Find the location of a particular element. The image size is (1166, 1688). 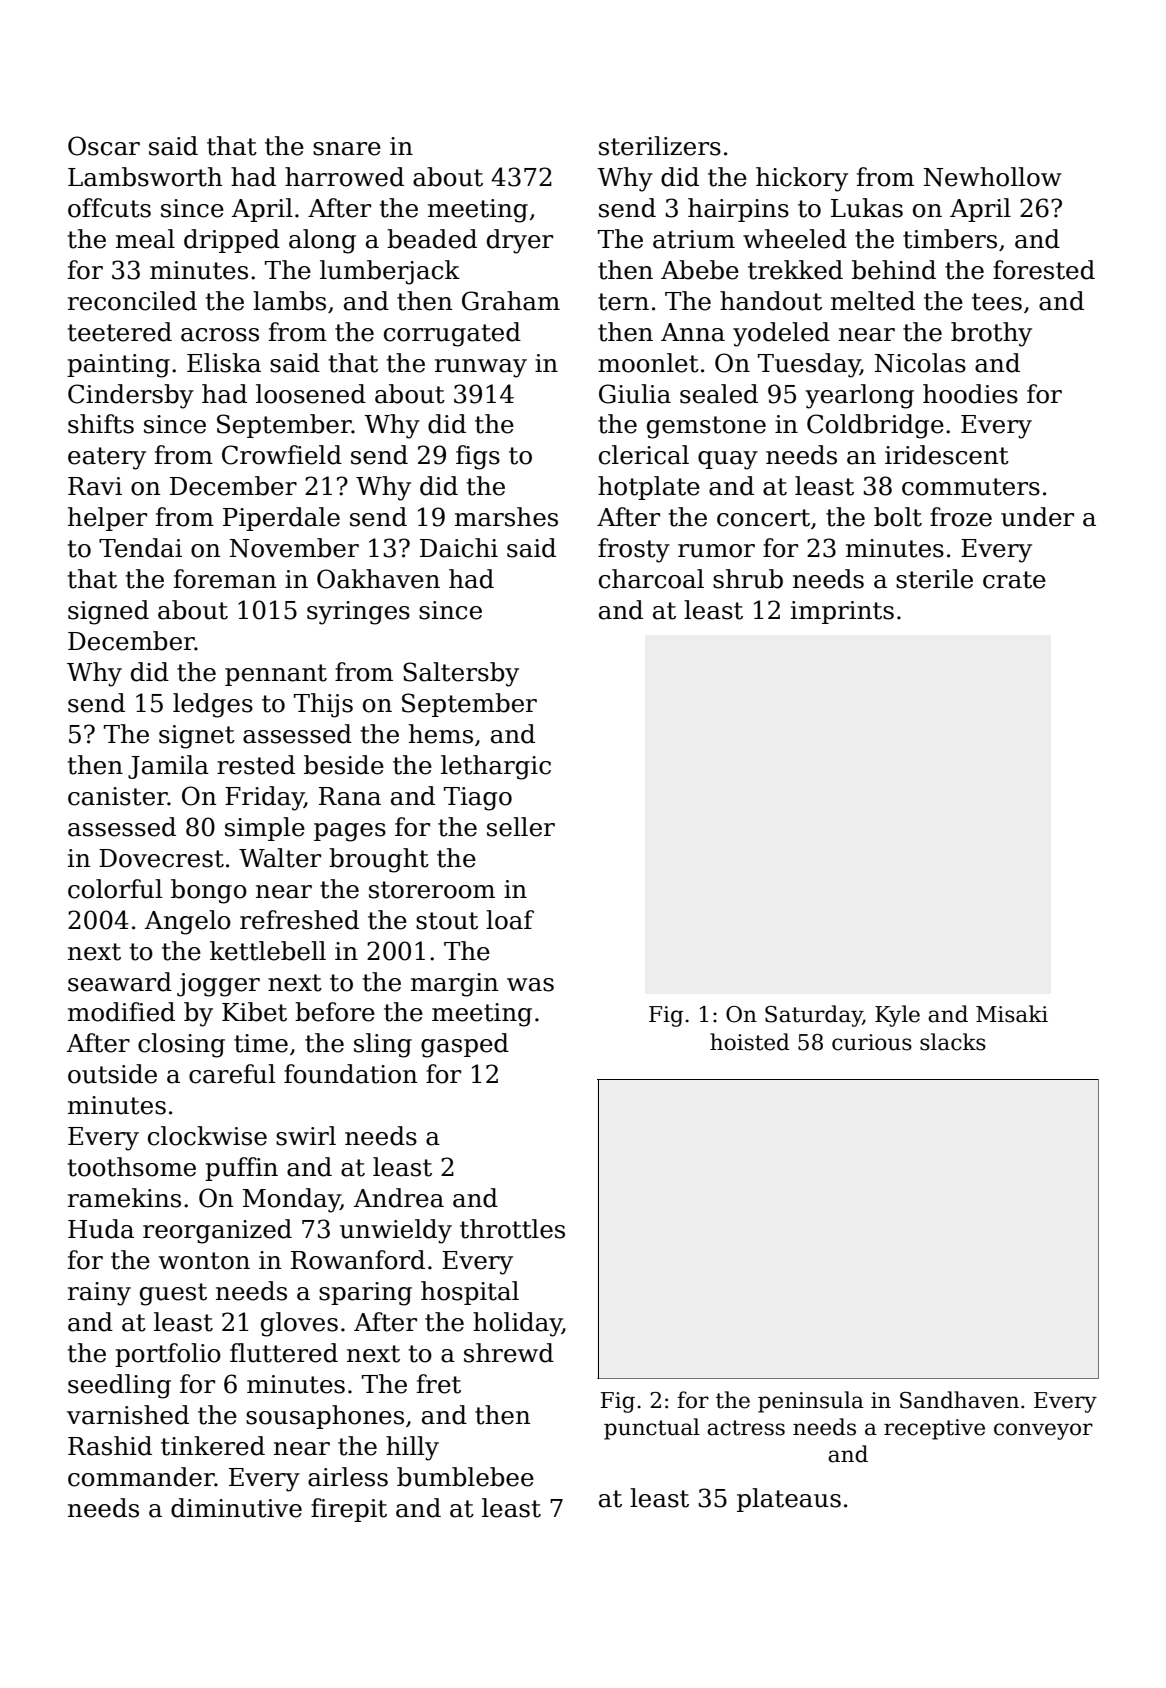

wheeled is located at coordinates (795, 239).
